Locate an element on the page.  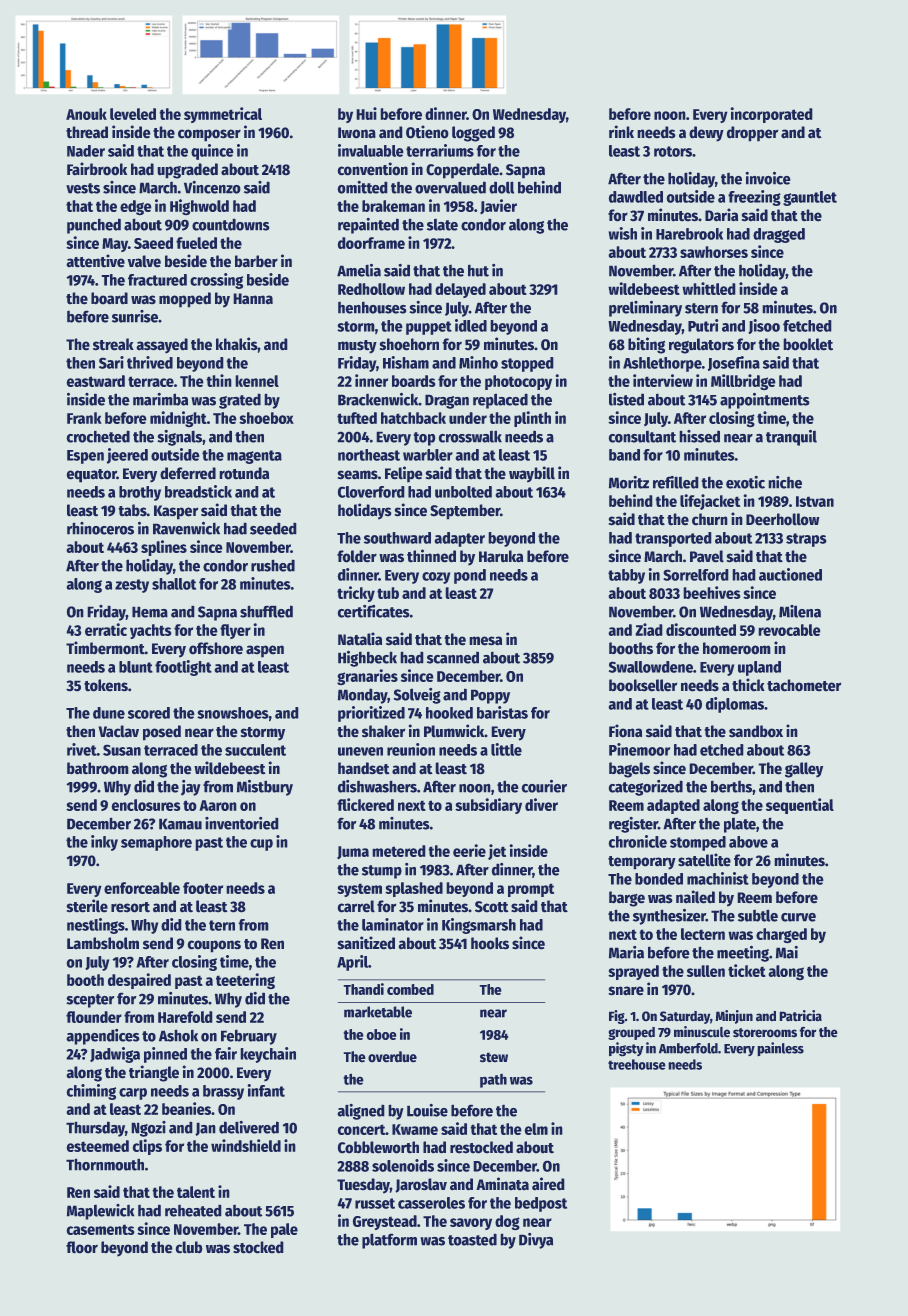
Pinemoor is located at coordinates (639, 749).
